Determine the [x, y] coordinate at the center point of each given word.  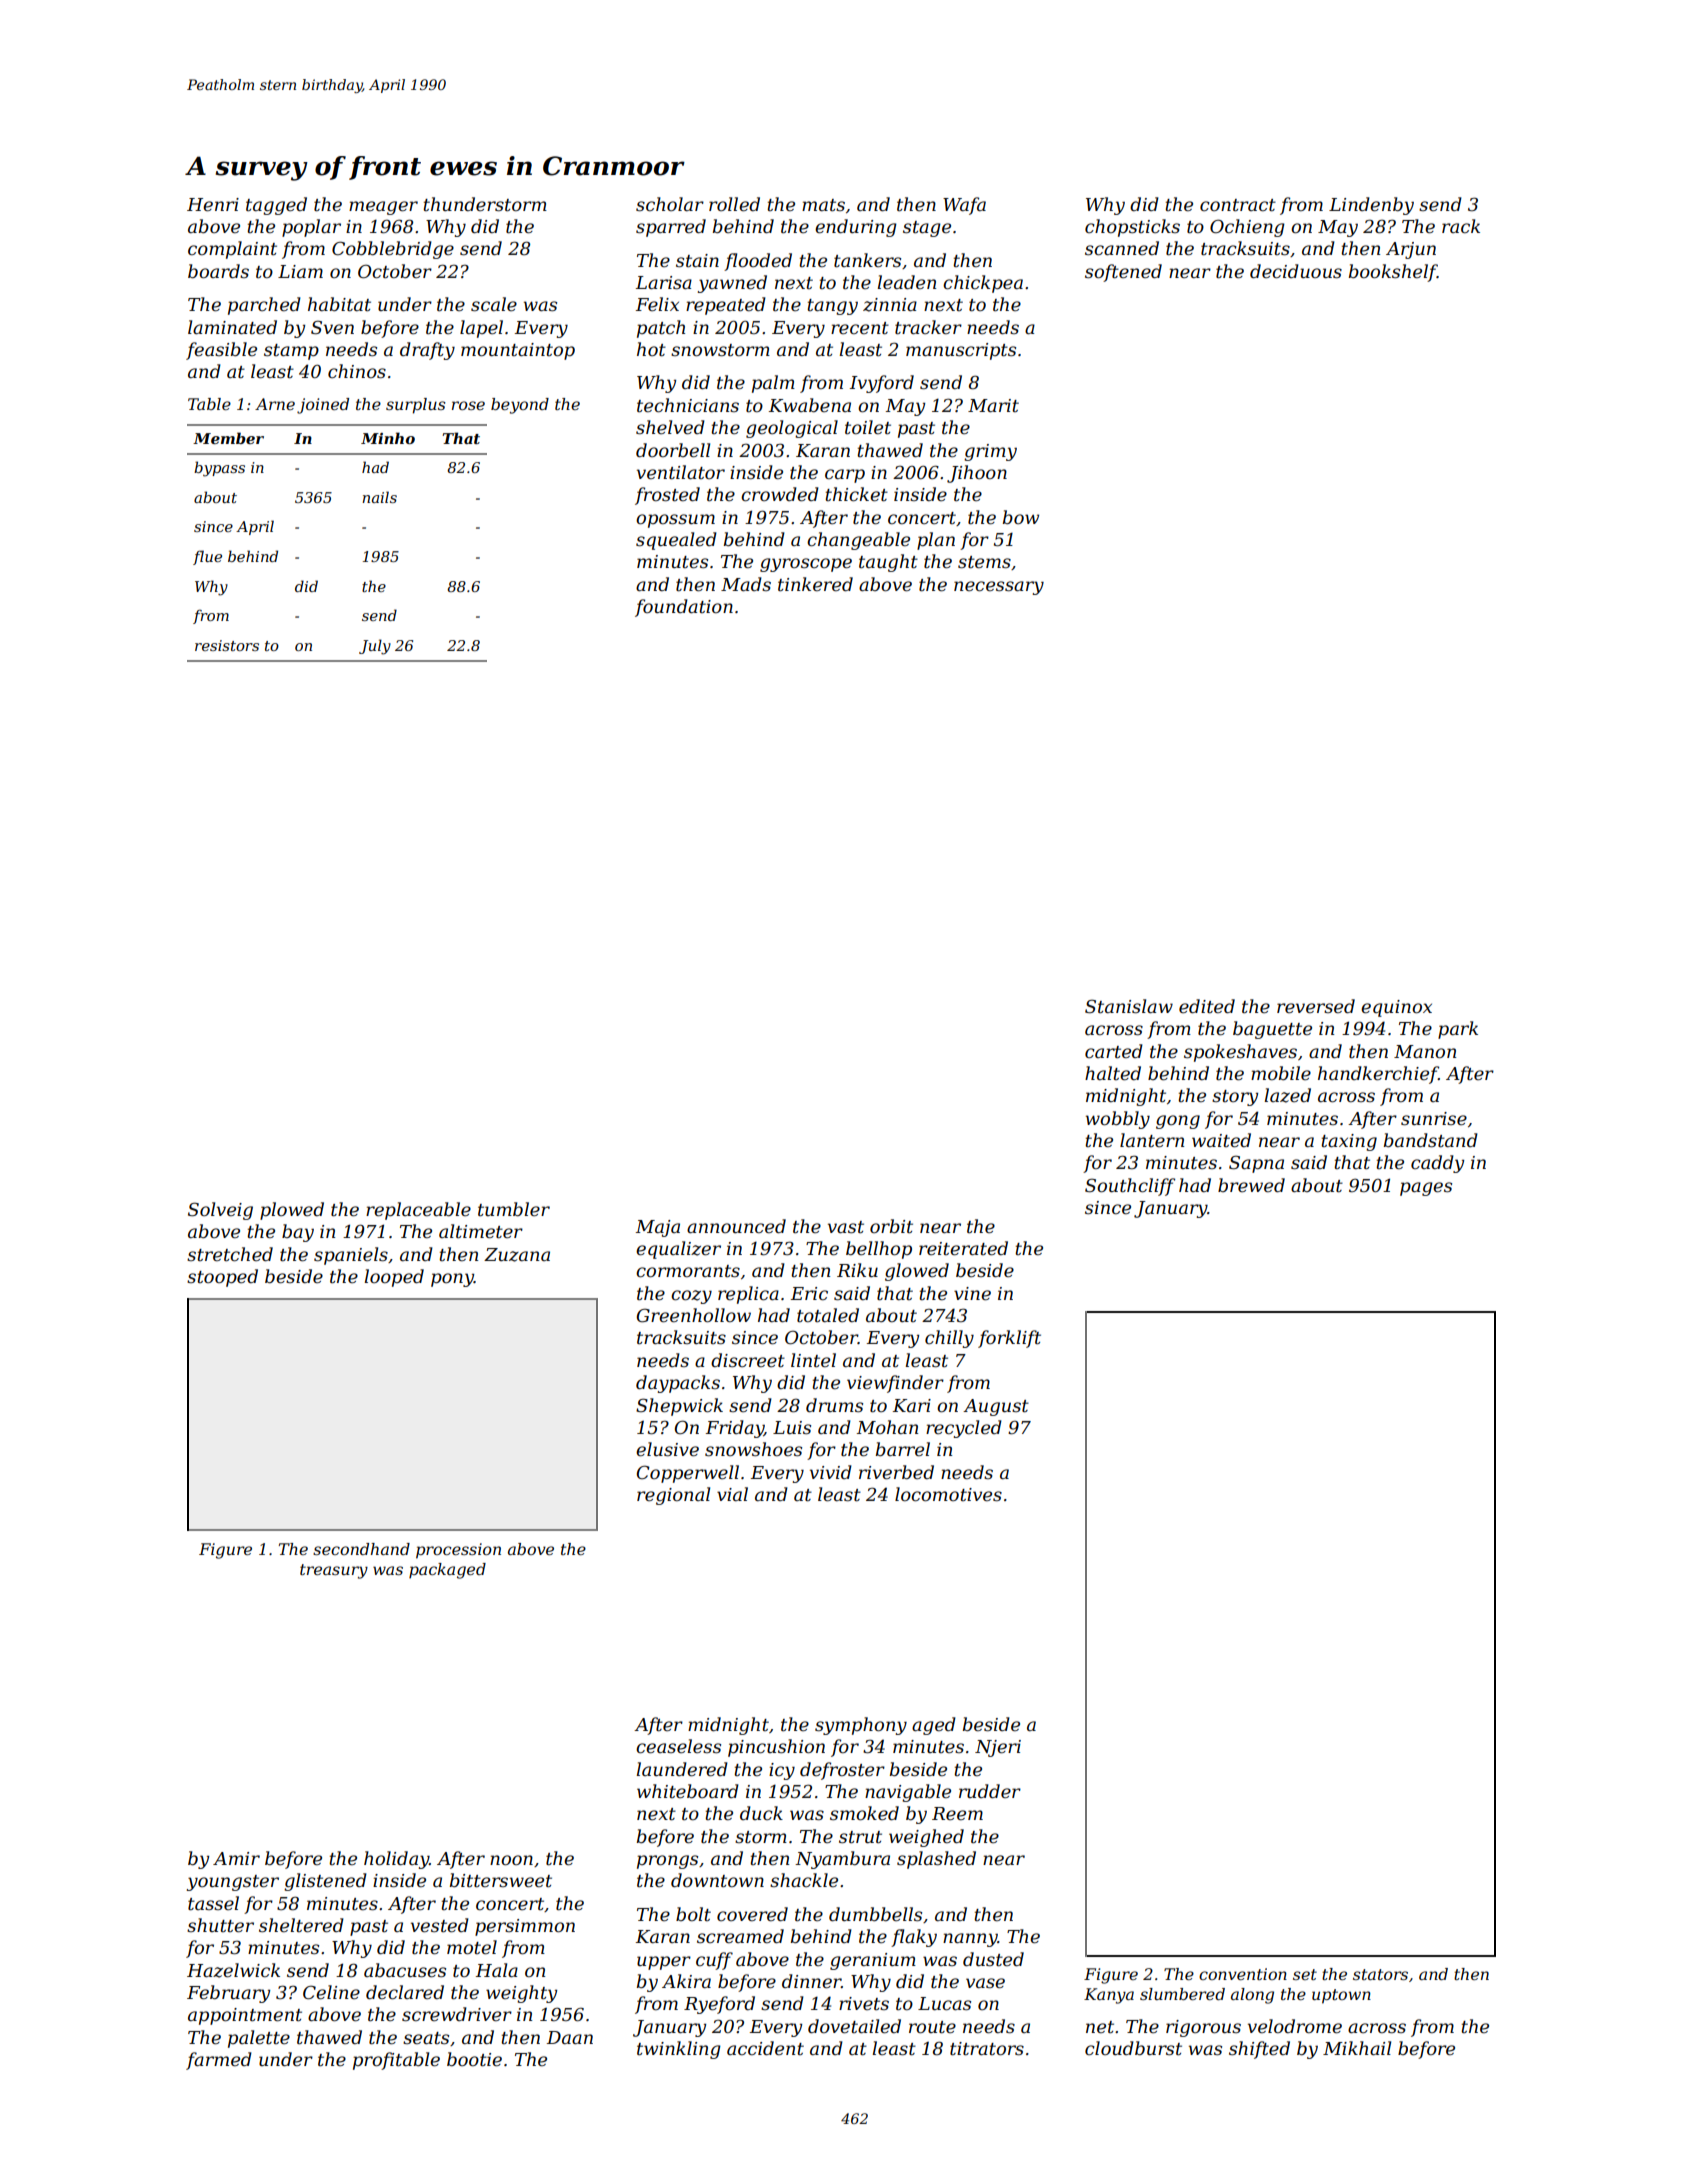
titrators [987, 2049]
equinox [1396, 1008]
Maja [658, 1228]
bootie [474, 2059]
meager [383, 208]
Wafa [964, 206]
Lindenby [1371, 206]
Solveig [220, 1211]
